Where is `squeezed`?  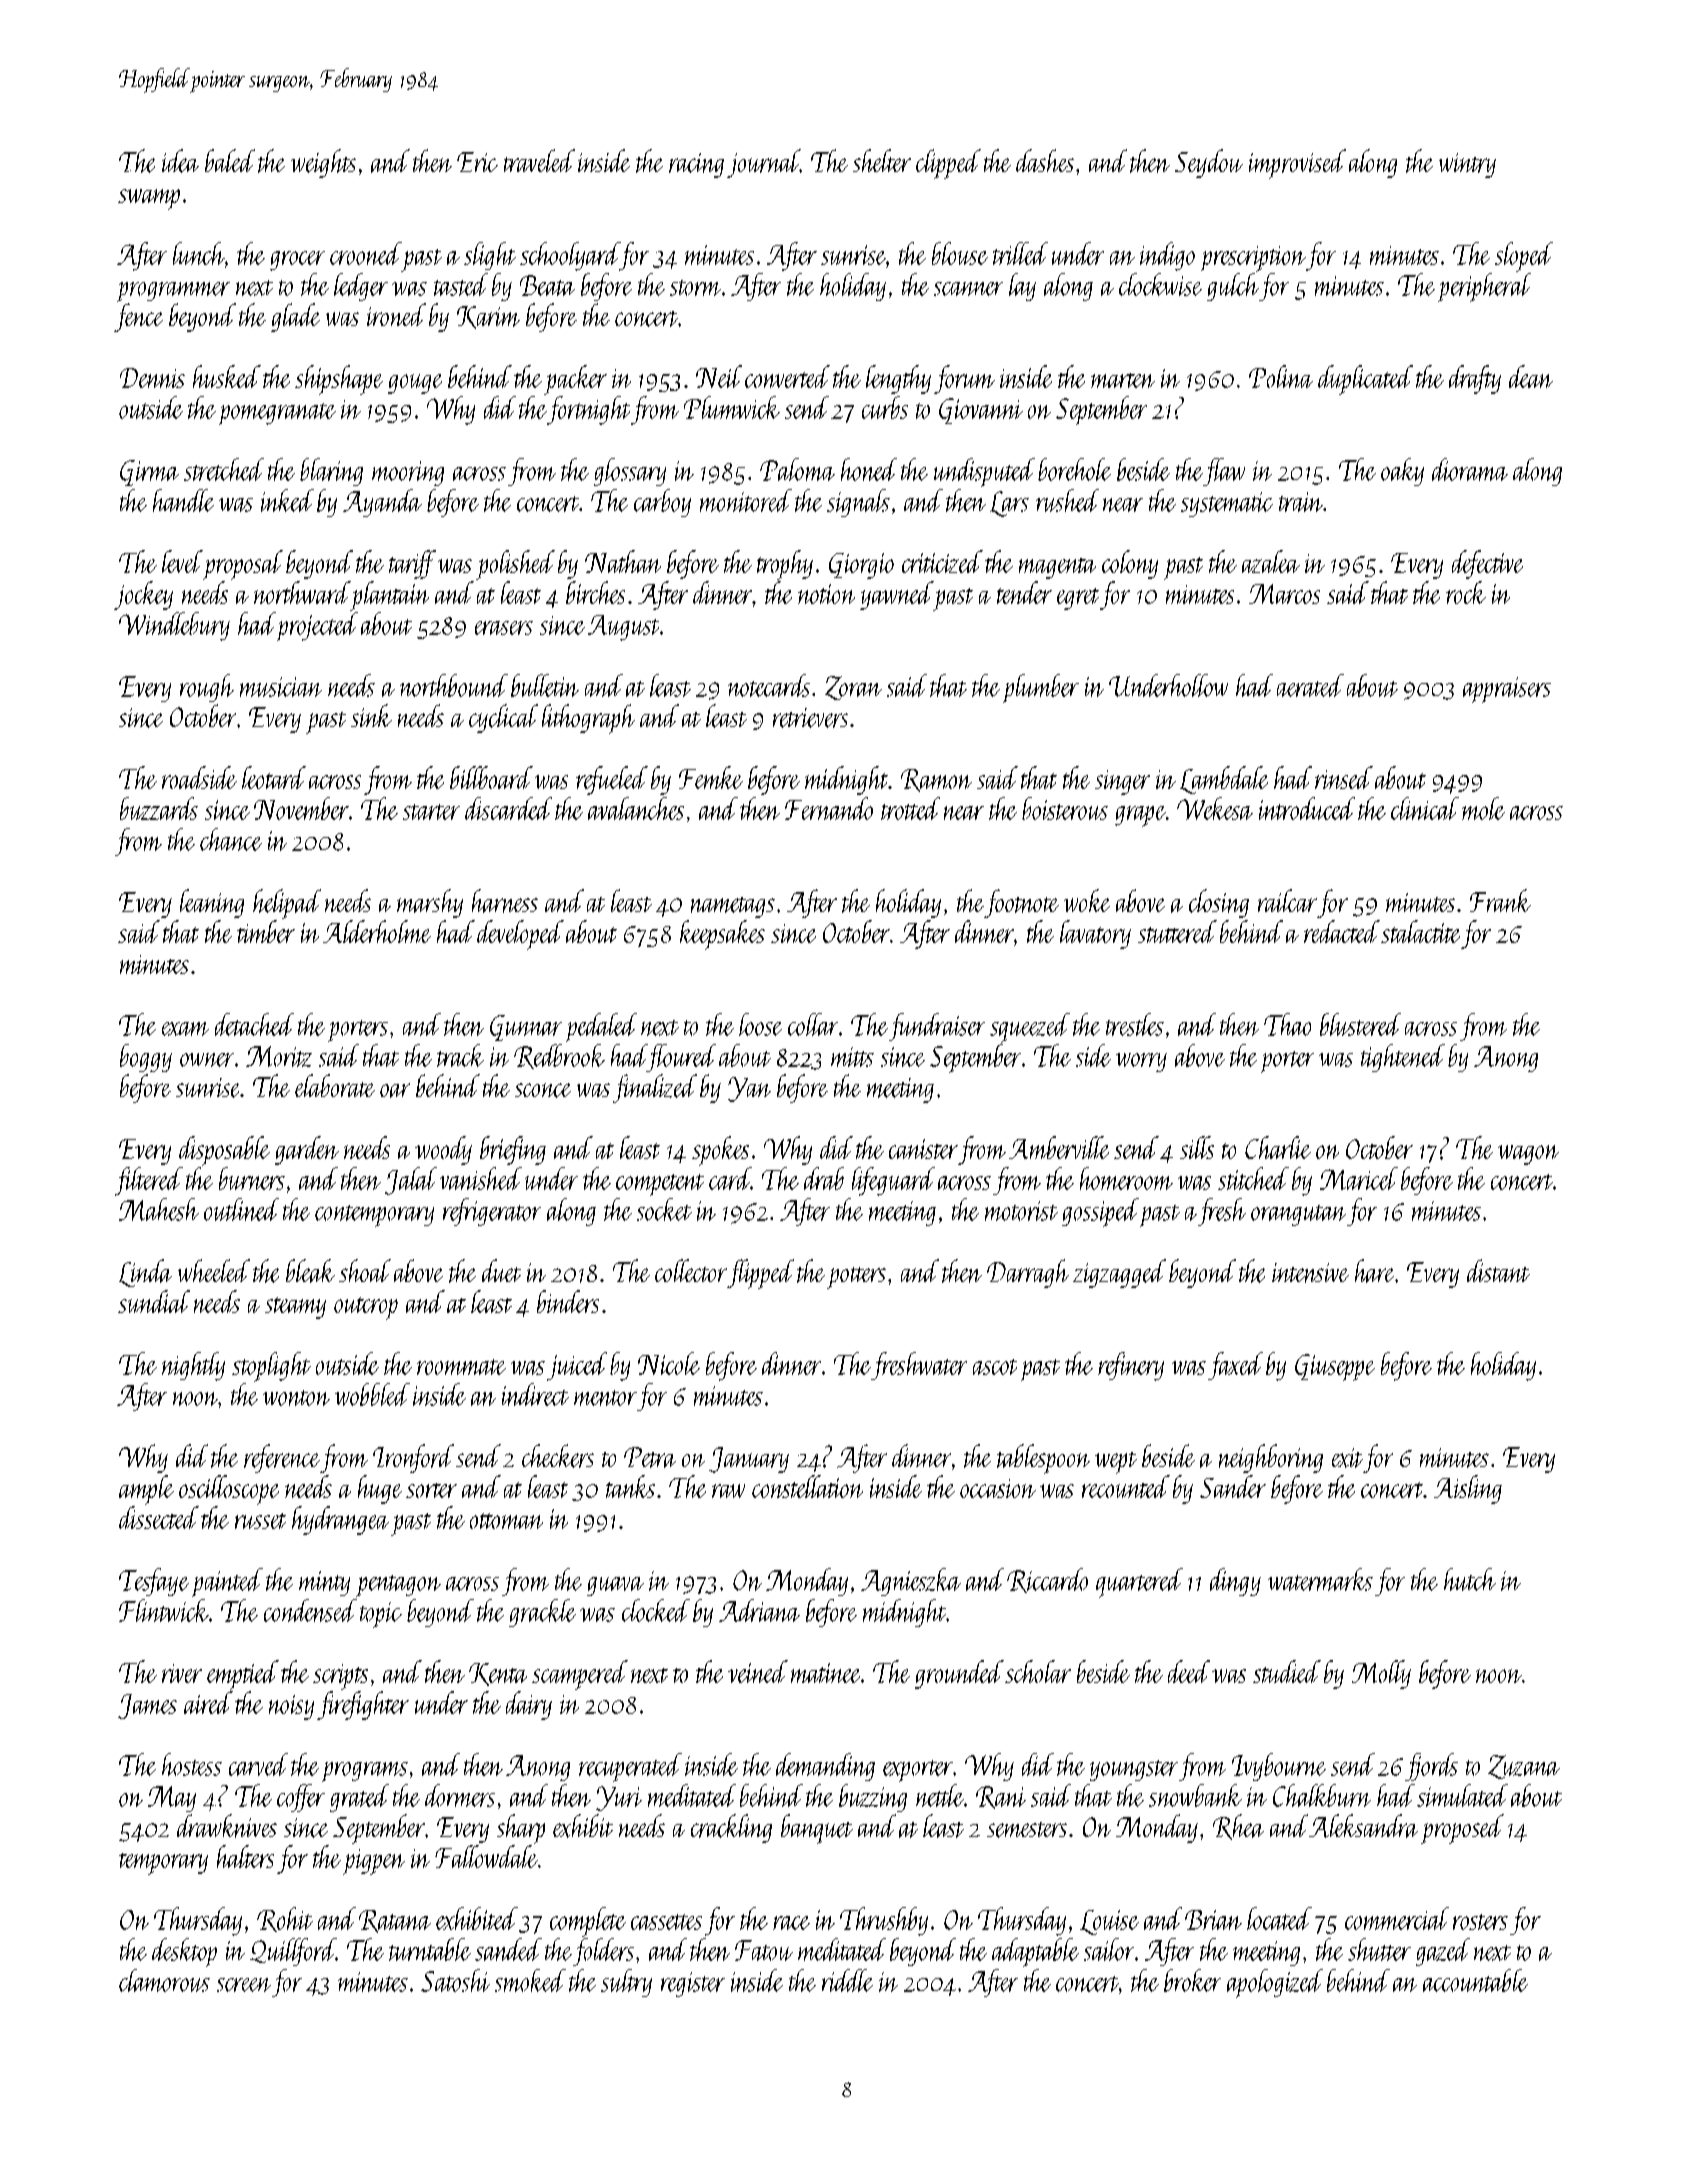
squeezed is located at coordinates (1030, 1028).
